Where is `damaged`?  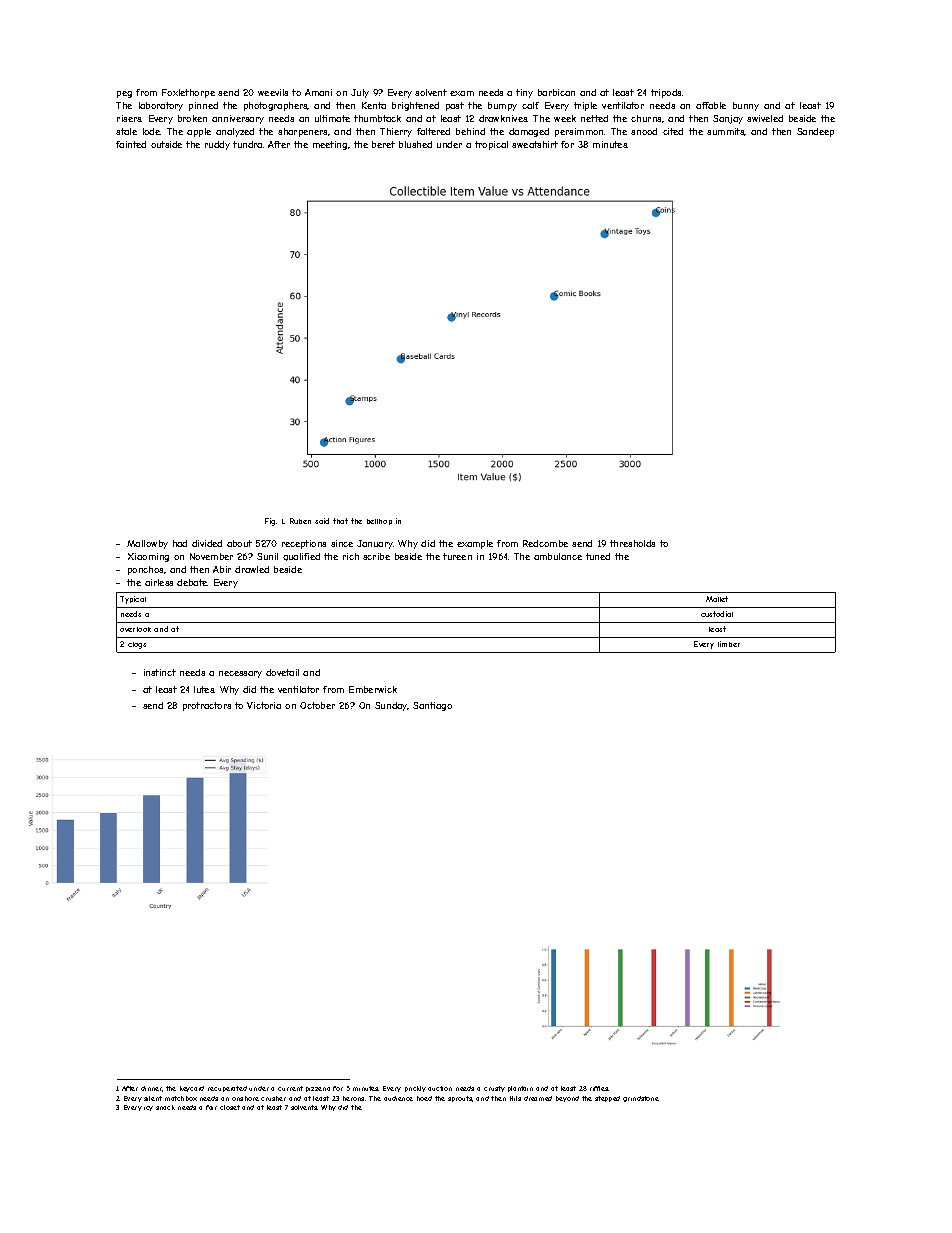 damaged is located at coordinates (529, 132).
